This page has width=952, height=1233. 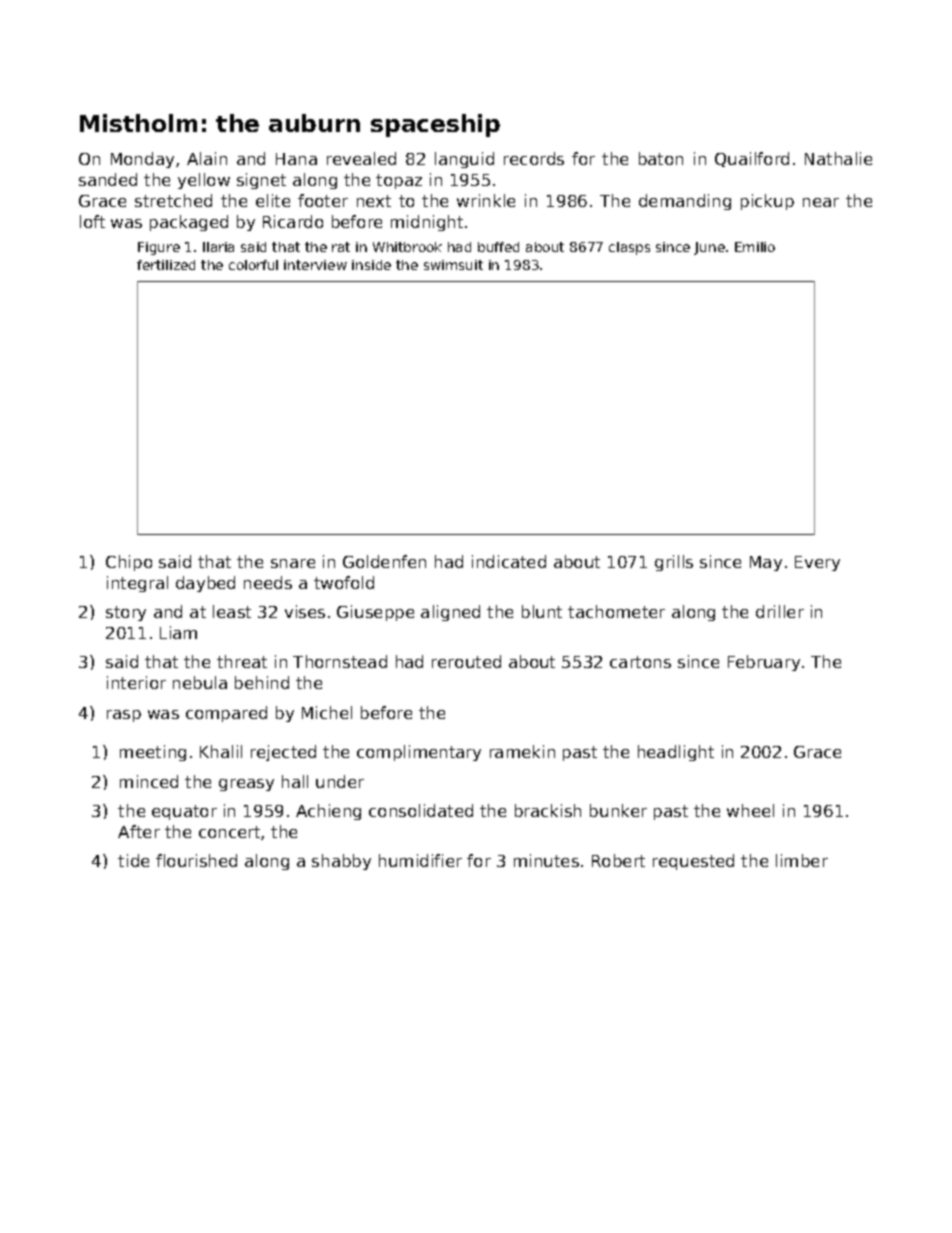 What do you see at coordinates (755, 247) in the page?
I see `Emilio` at bounding box center [755, 247].
